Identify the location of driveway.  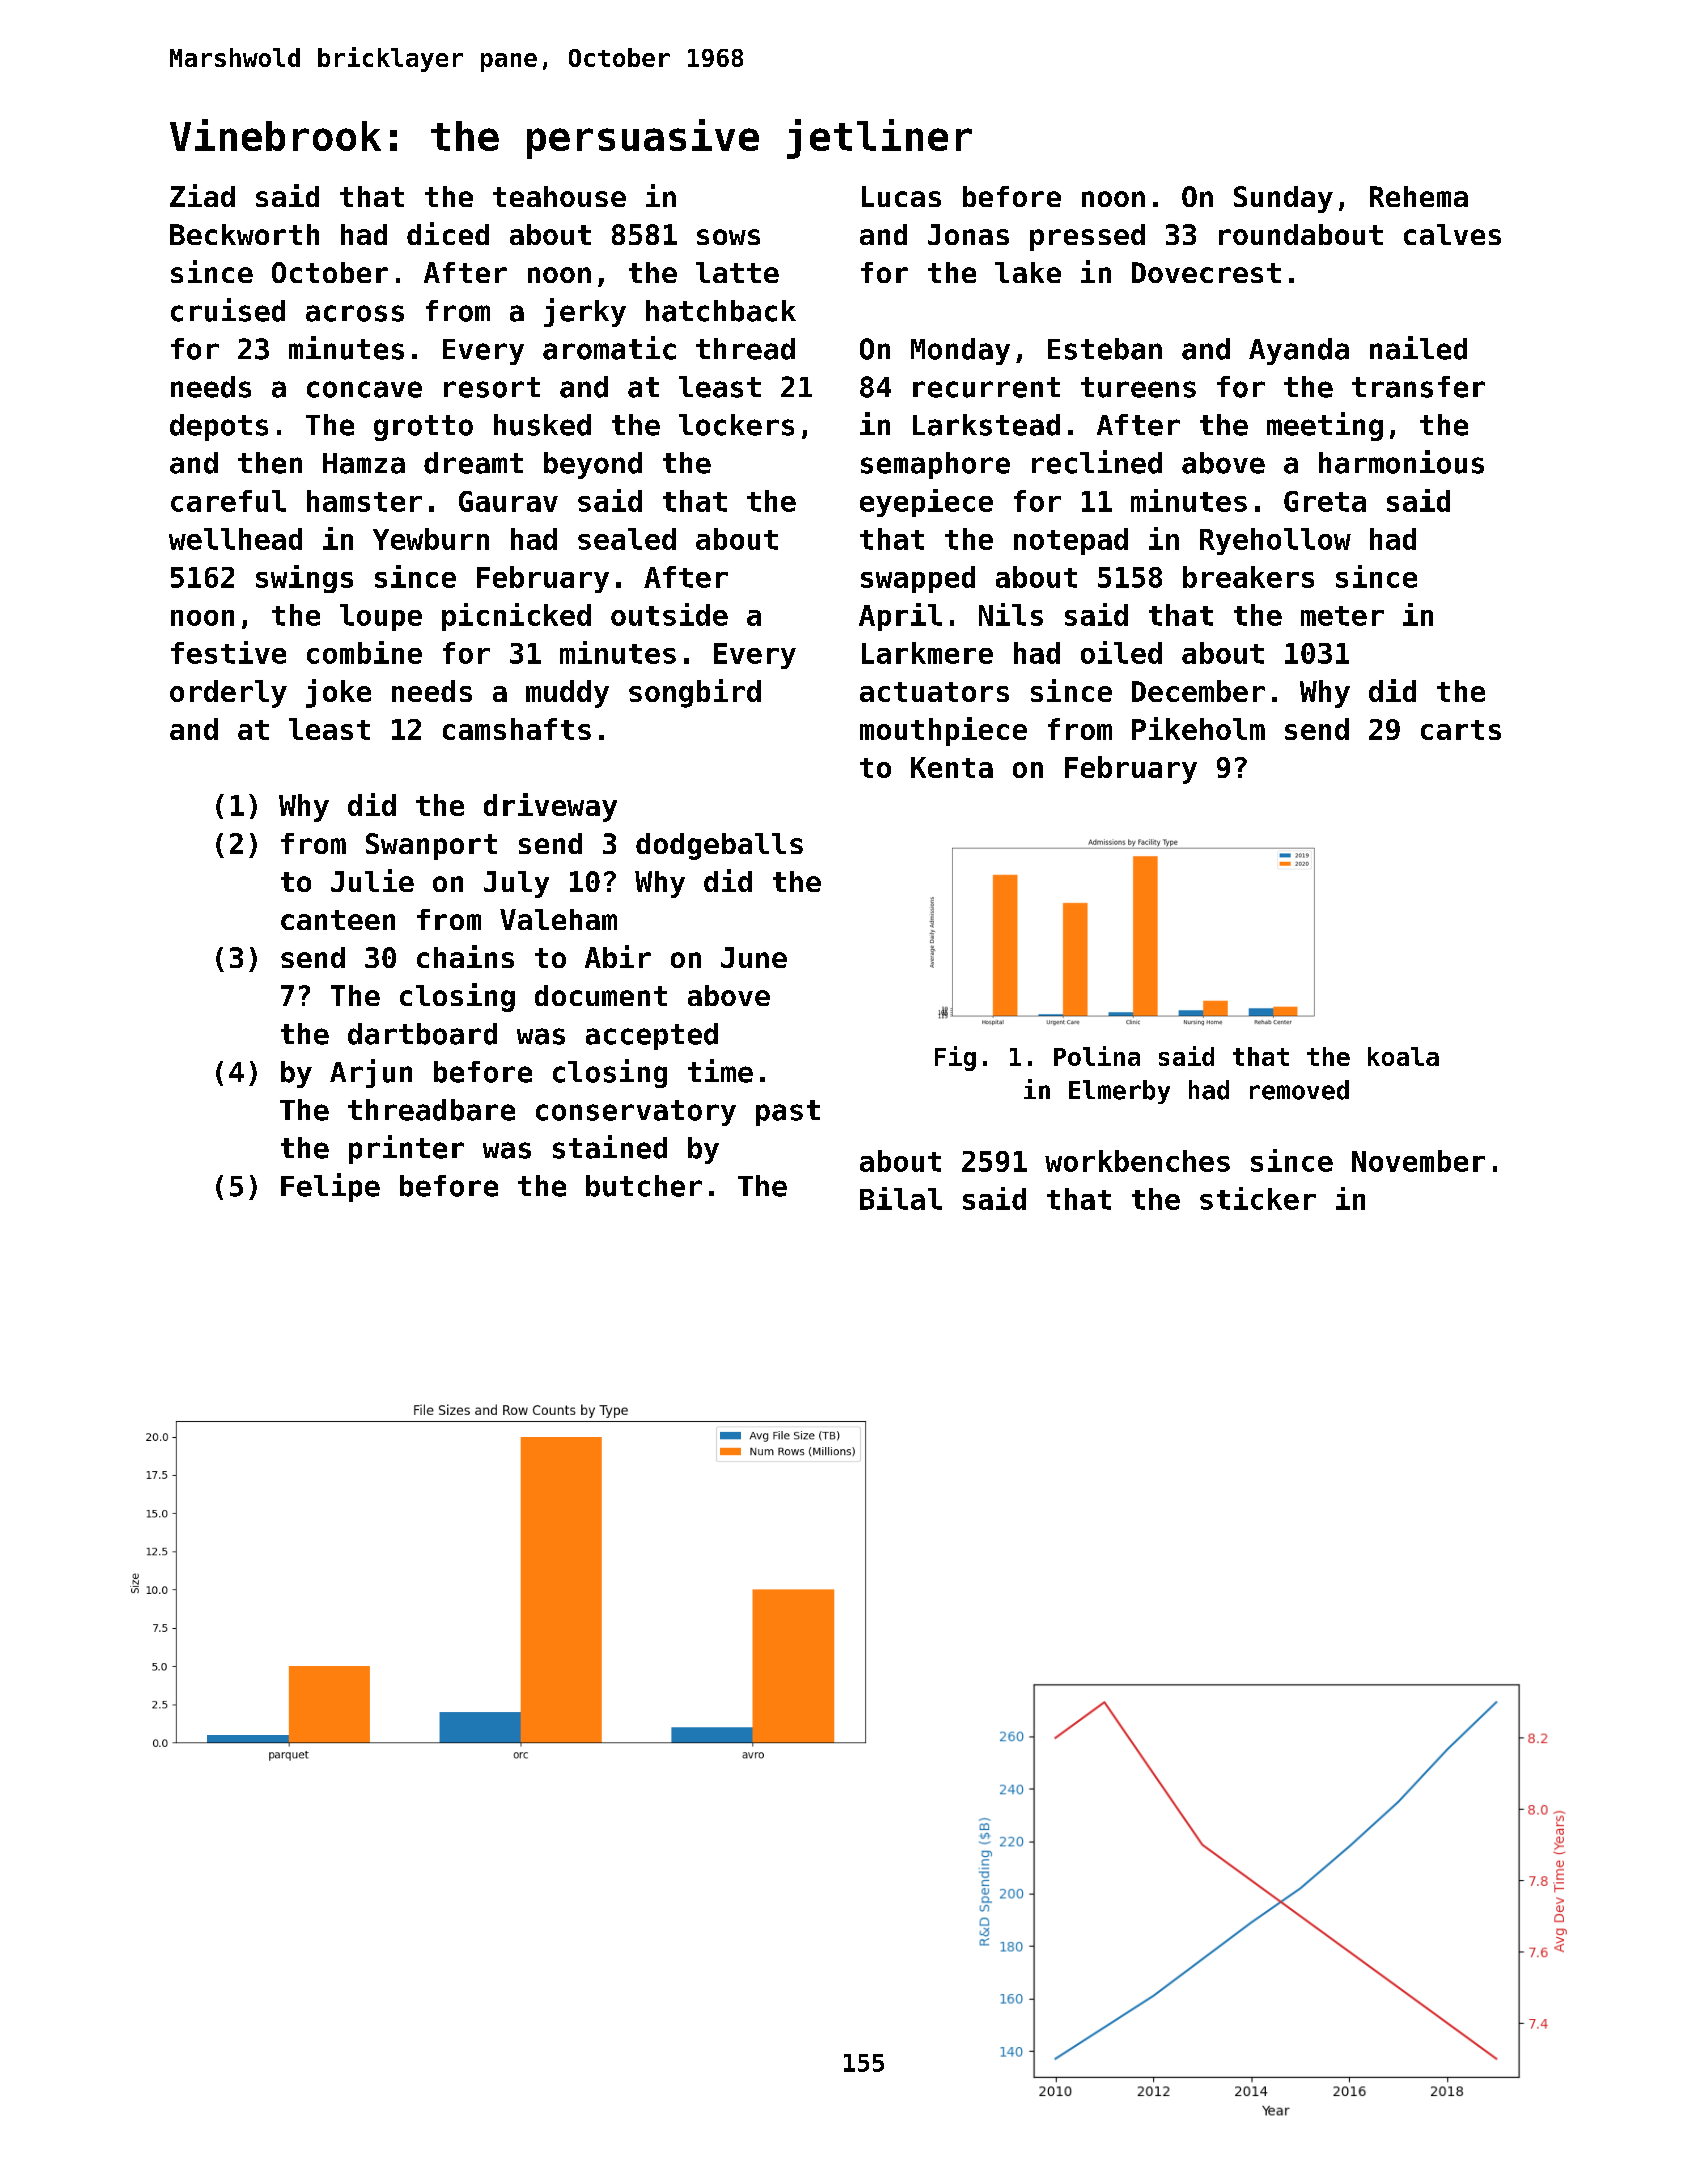
(550, 807).
